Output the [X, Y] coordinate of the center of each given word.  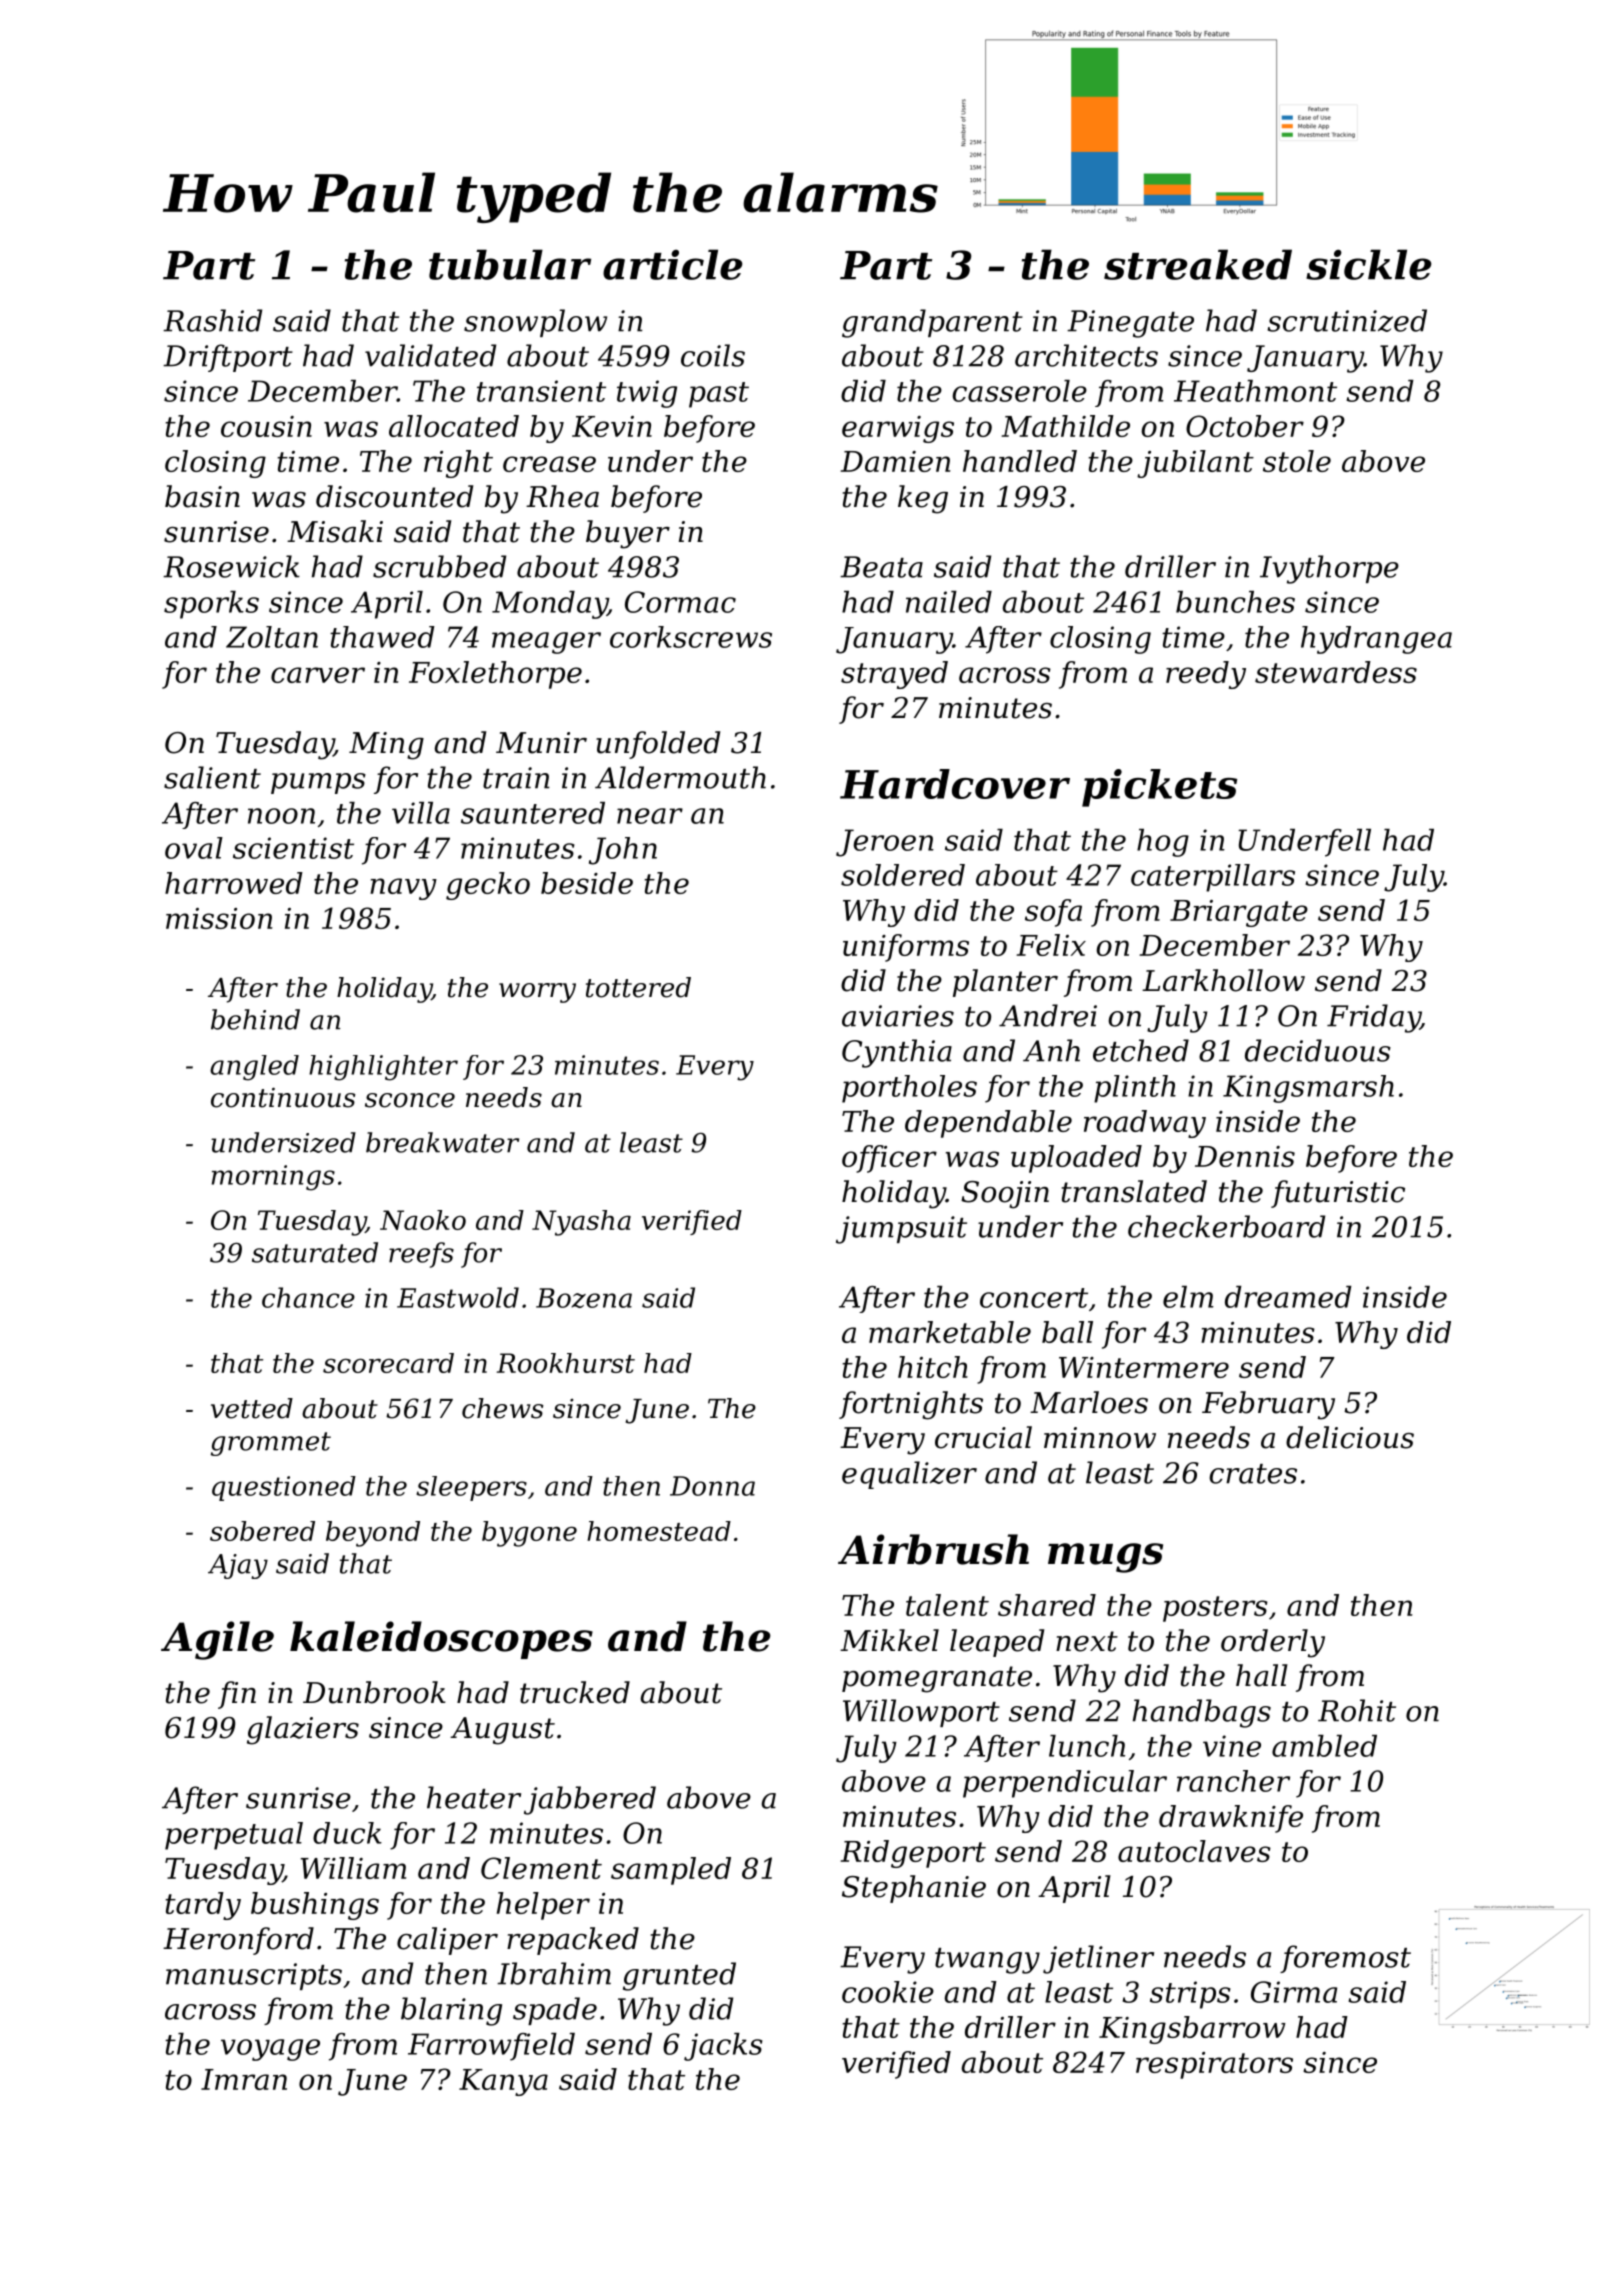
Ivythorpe [1329, 569]
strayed [894, 675]
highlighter [383, 1068]
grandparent [932, 323]
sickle [1368, 264]
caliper [447, 1941]
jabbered [590, 1800]
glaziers [303, 1730]
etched [1141, 1050]
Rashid [212, 320]
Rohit [1357, 1710]
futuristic [1338, 1194]
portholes [909, 1089]
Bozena [584, 1298]
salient [212, 777]
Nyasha [581, 1223]
